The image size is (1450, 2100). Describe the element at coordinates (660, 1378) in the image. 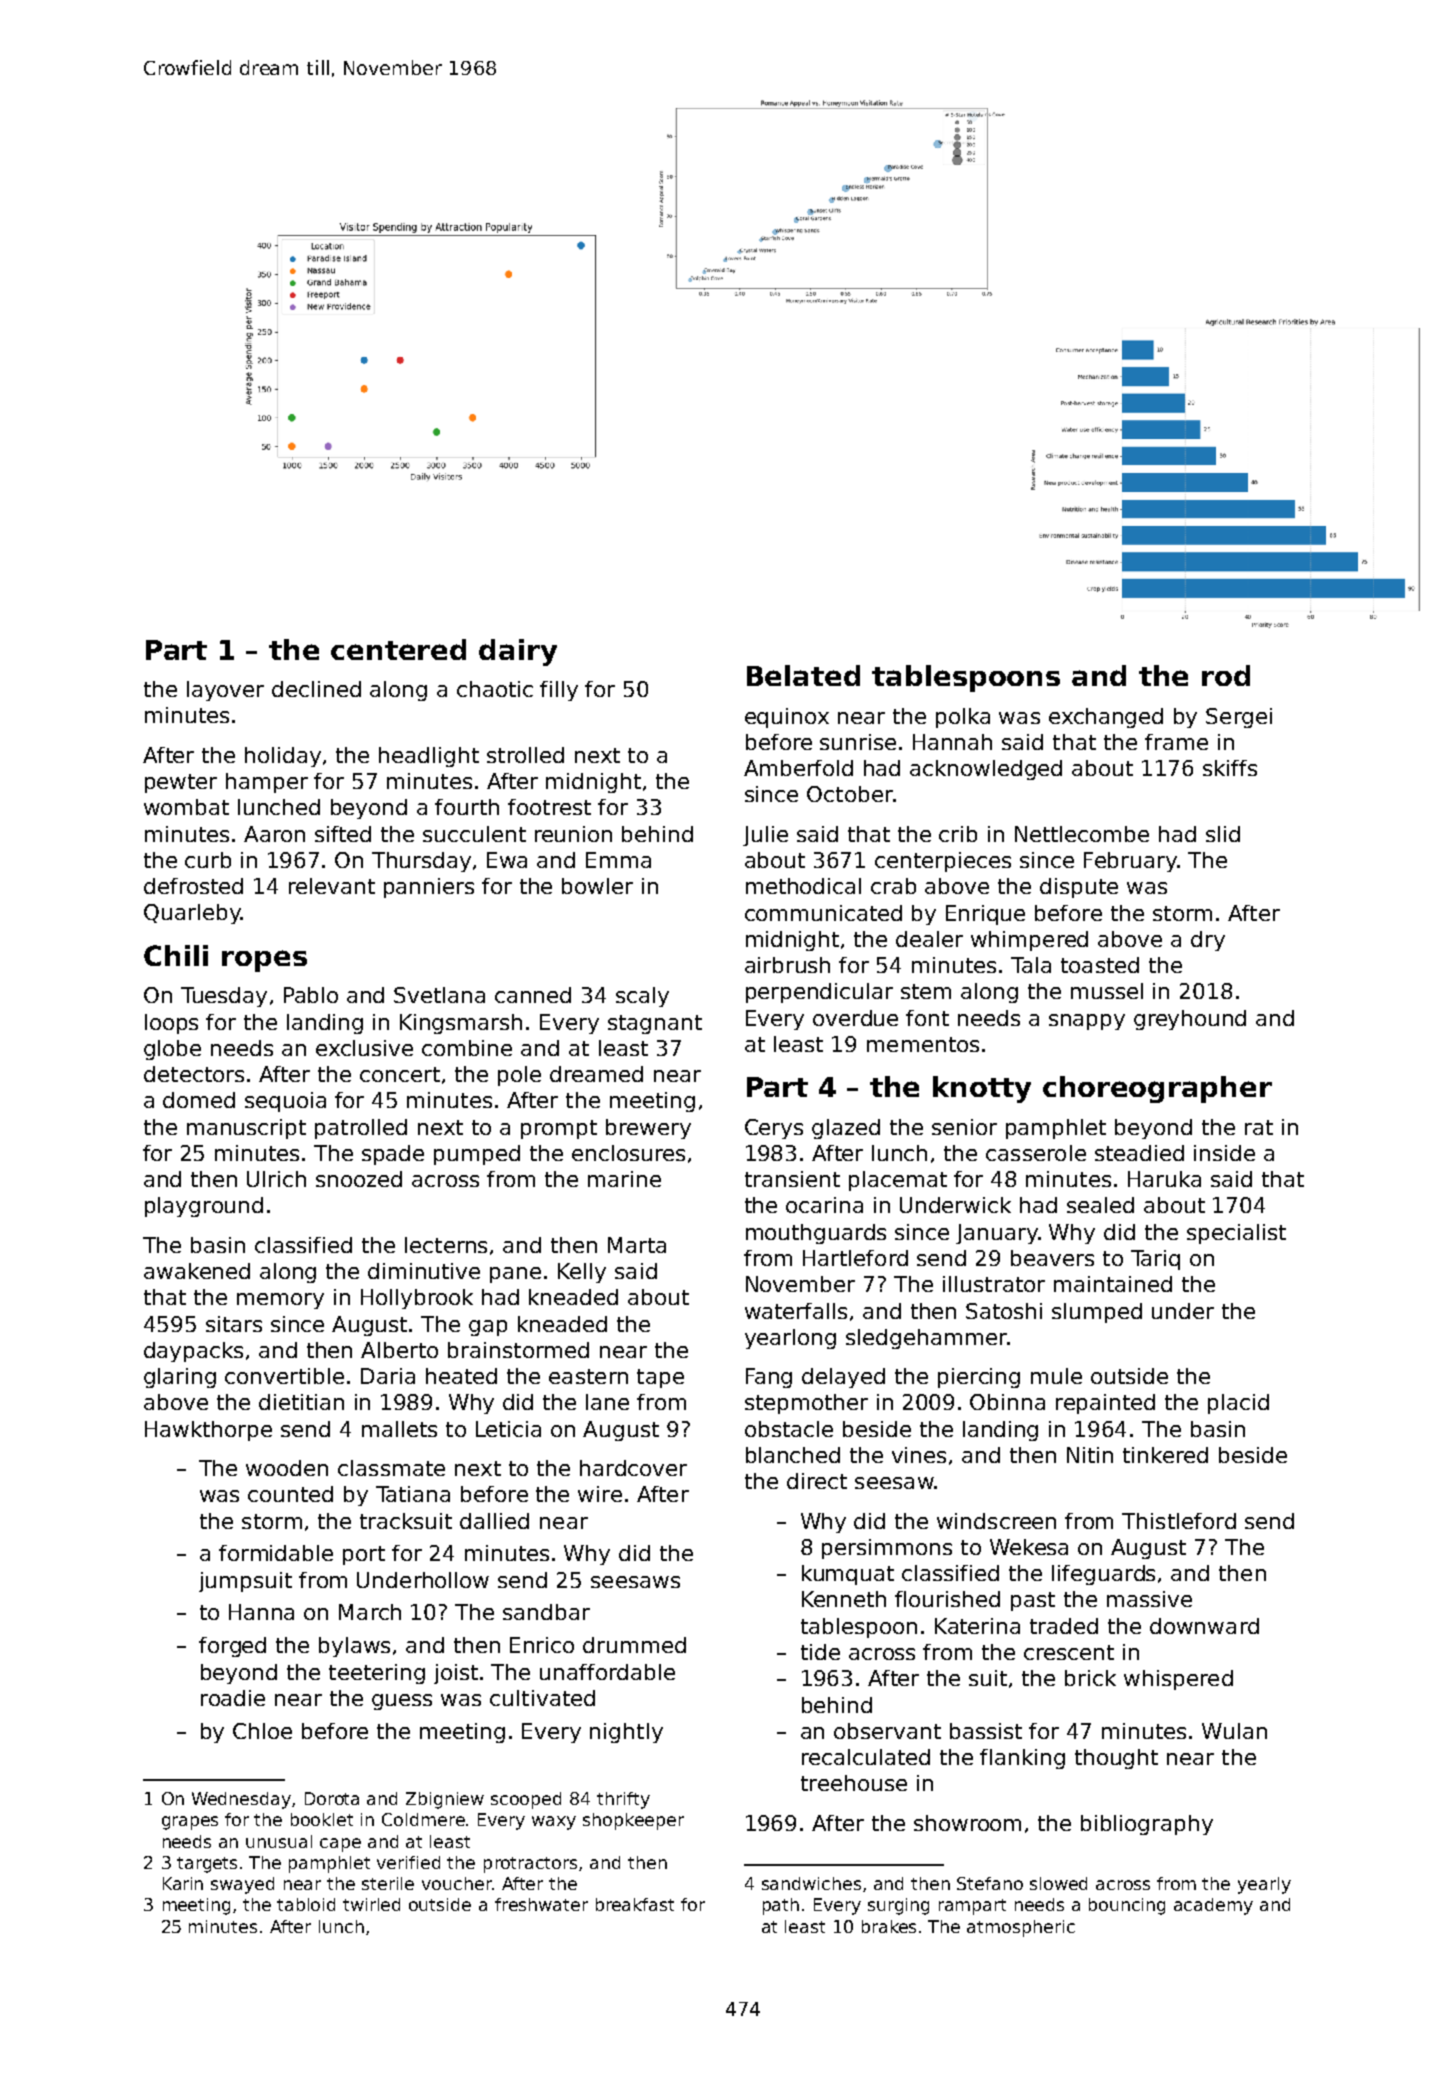

I see `tape` at that location.
